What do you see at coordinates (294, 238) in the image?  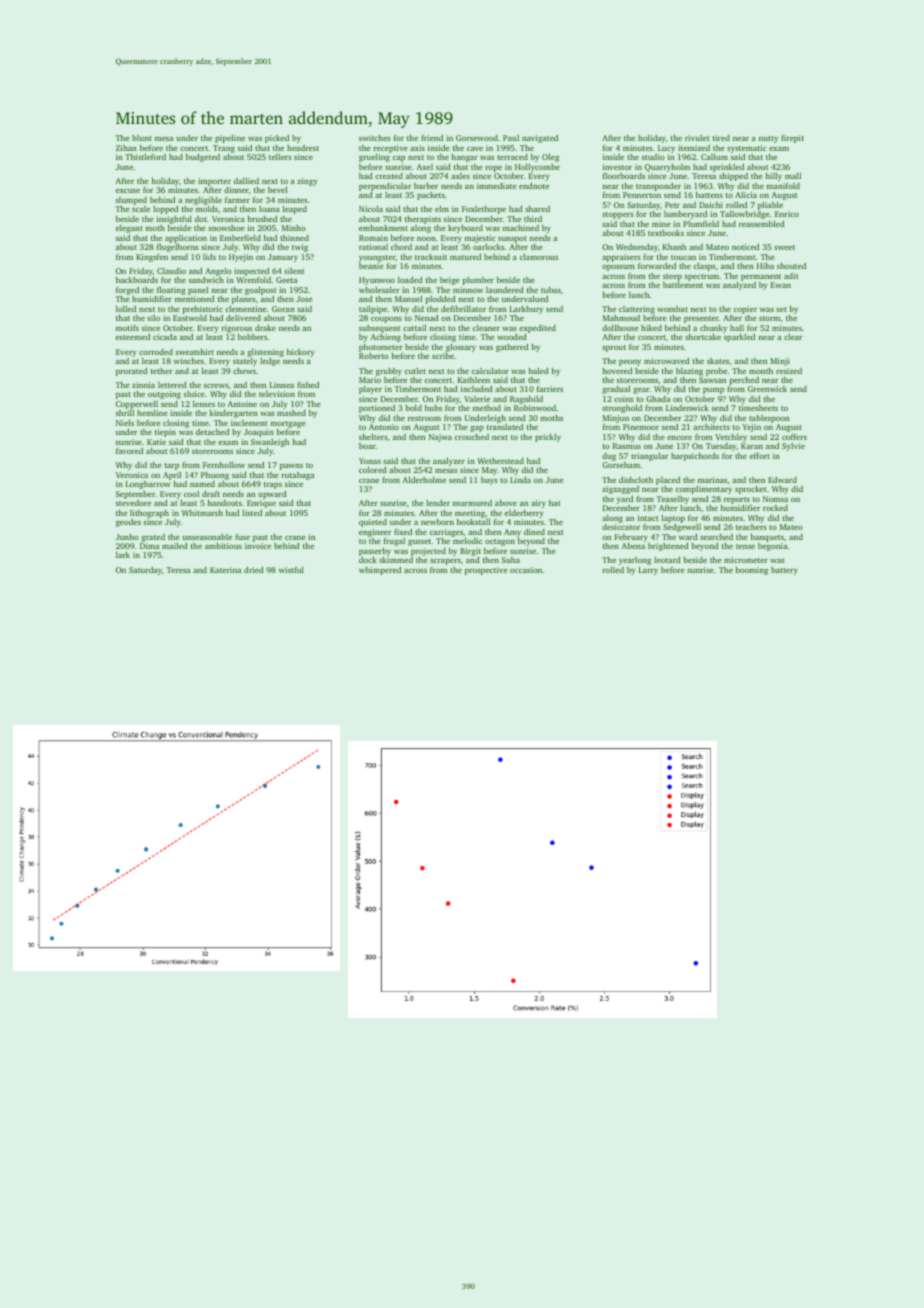 I see `thinned` at bounding box center [294, 238].
